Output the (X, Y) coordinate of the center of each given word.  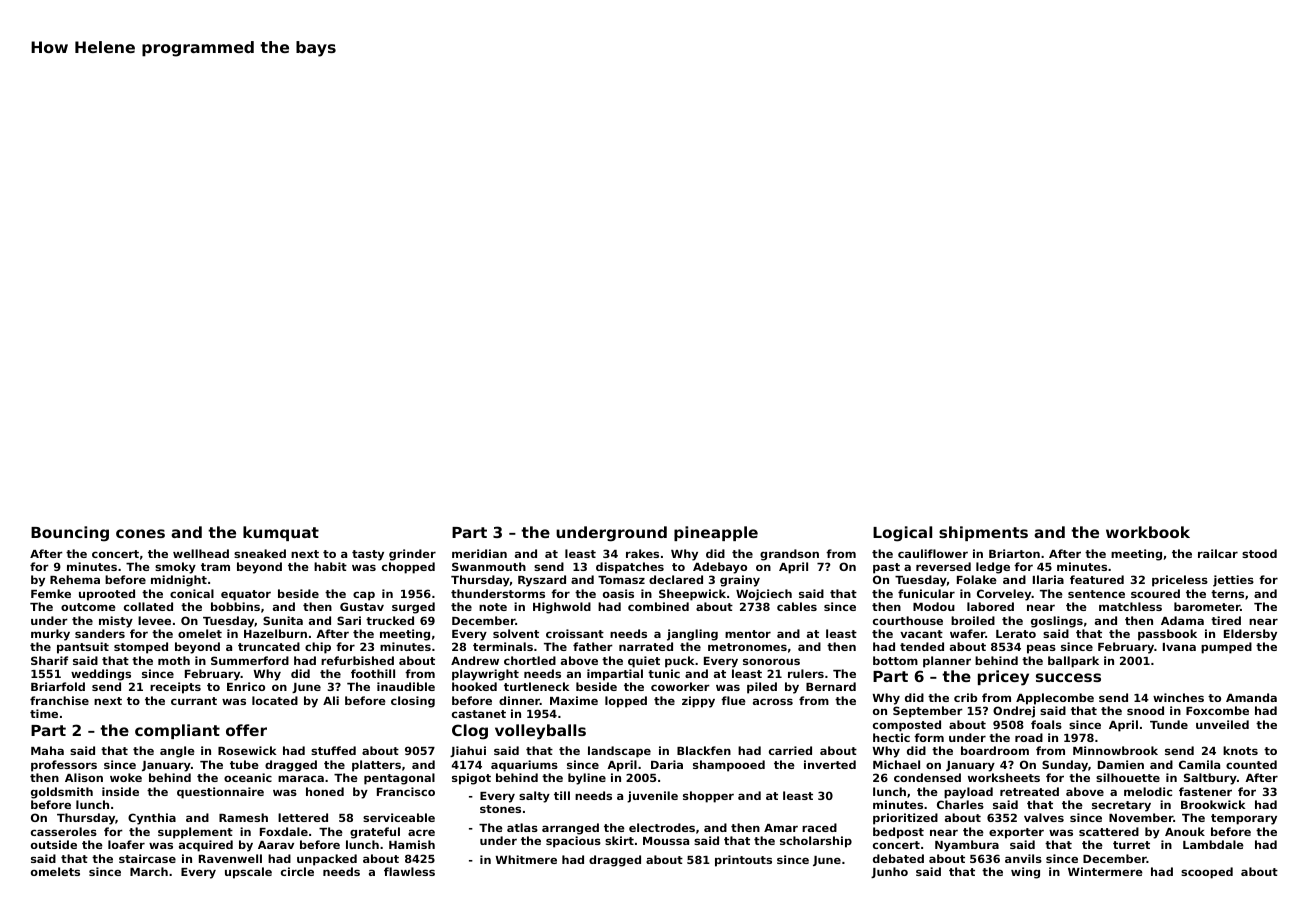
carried (790, 750)
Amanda (1251, 697)
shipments (983, 533)
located (275, 700)
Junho (889, 872)
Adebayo (720, 568)
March (149, 871)
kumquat (281, 533)
